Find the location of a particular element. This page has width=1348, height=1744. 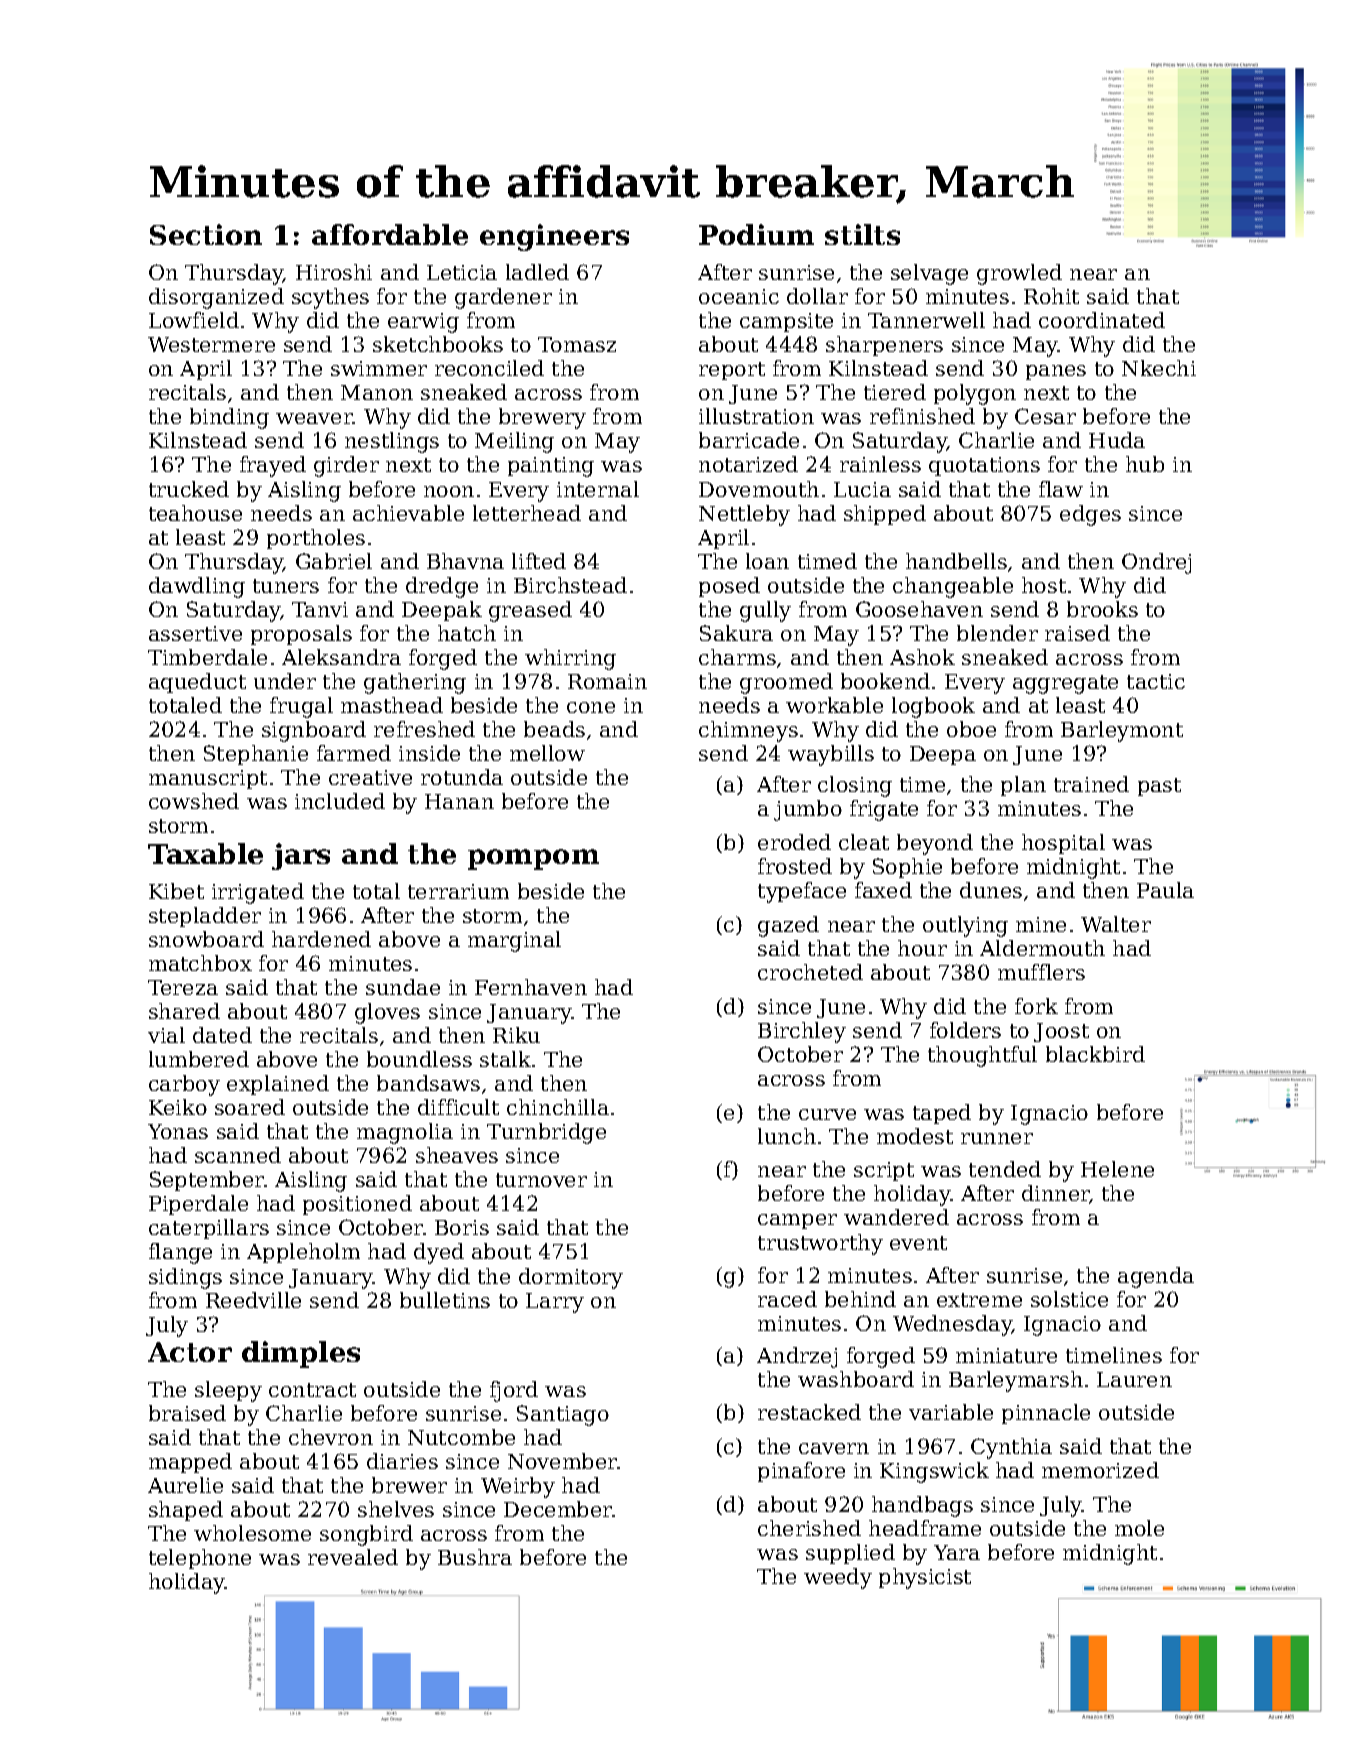

physicist is located at coordinates (925, 1578).
